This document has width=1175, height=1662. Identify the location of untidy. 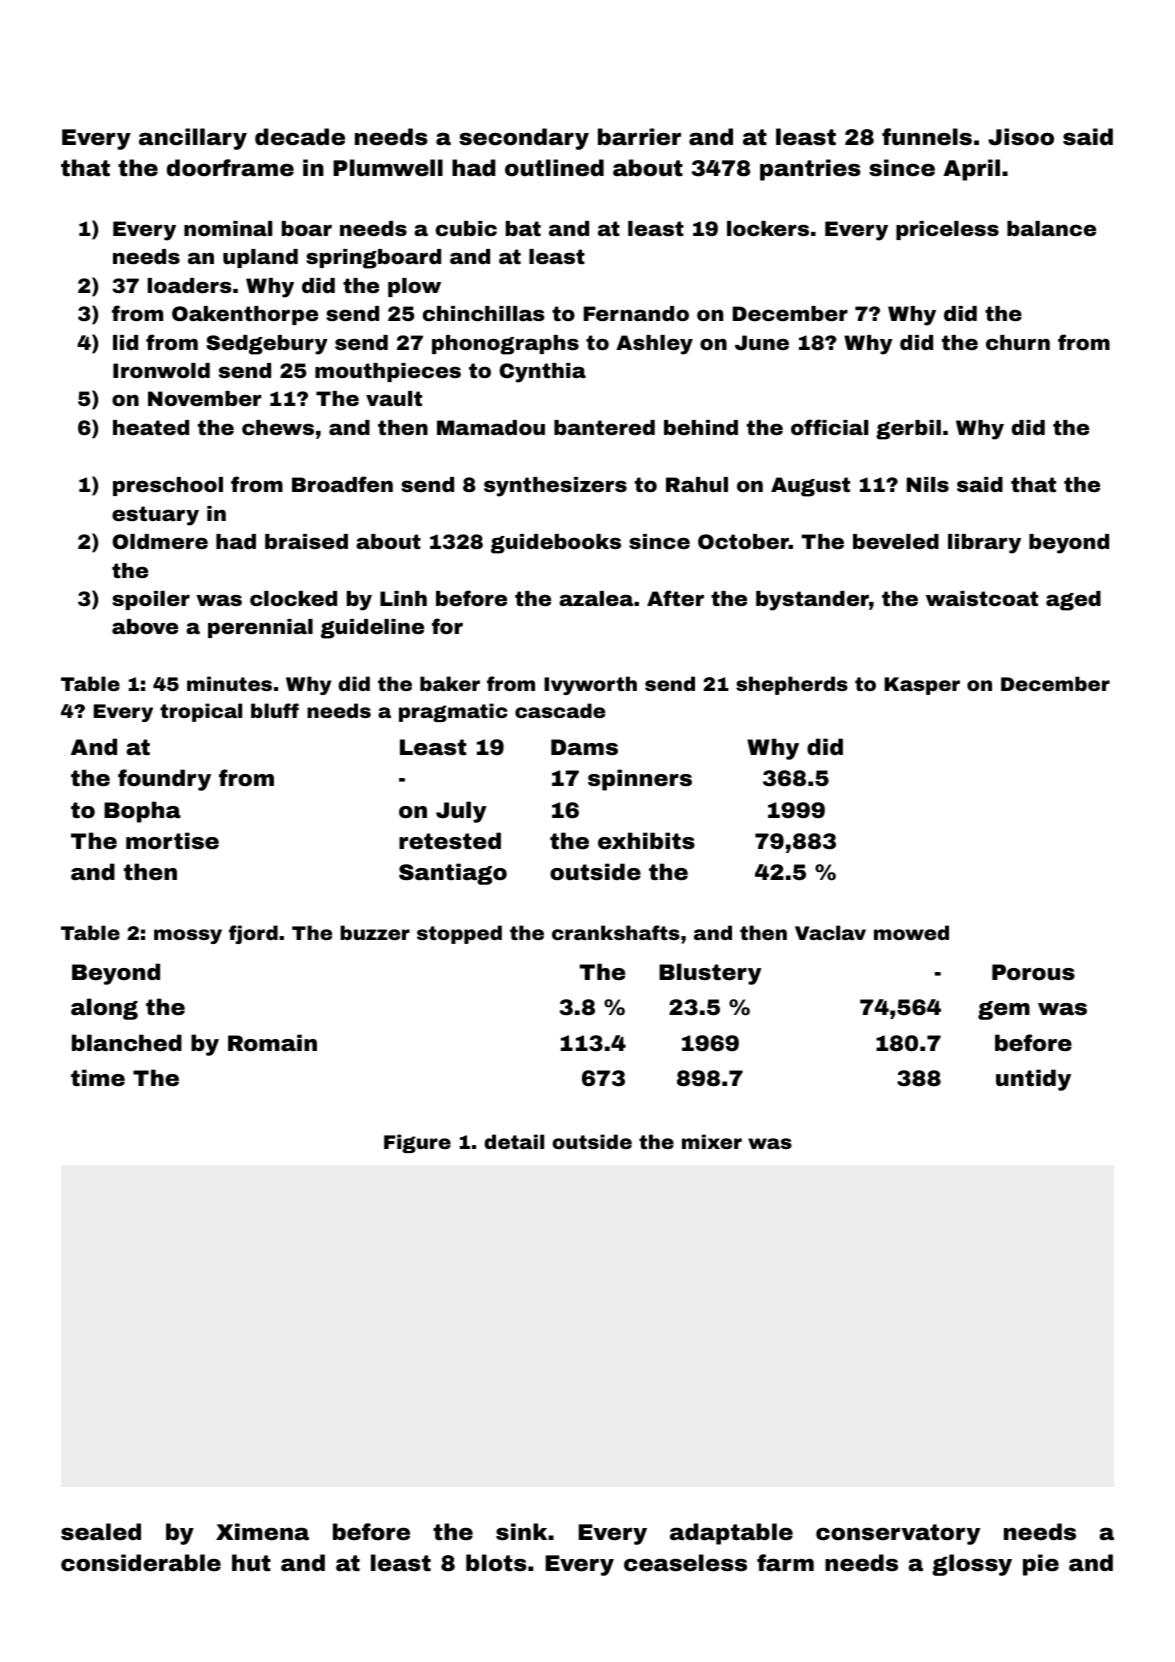
(1033, 1080).
